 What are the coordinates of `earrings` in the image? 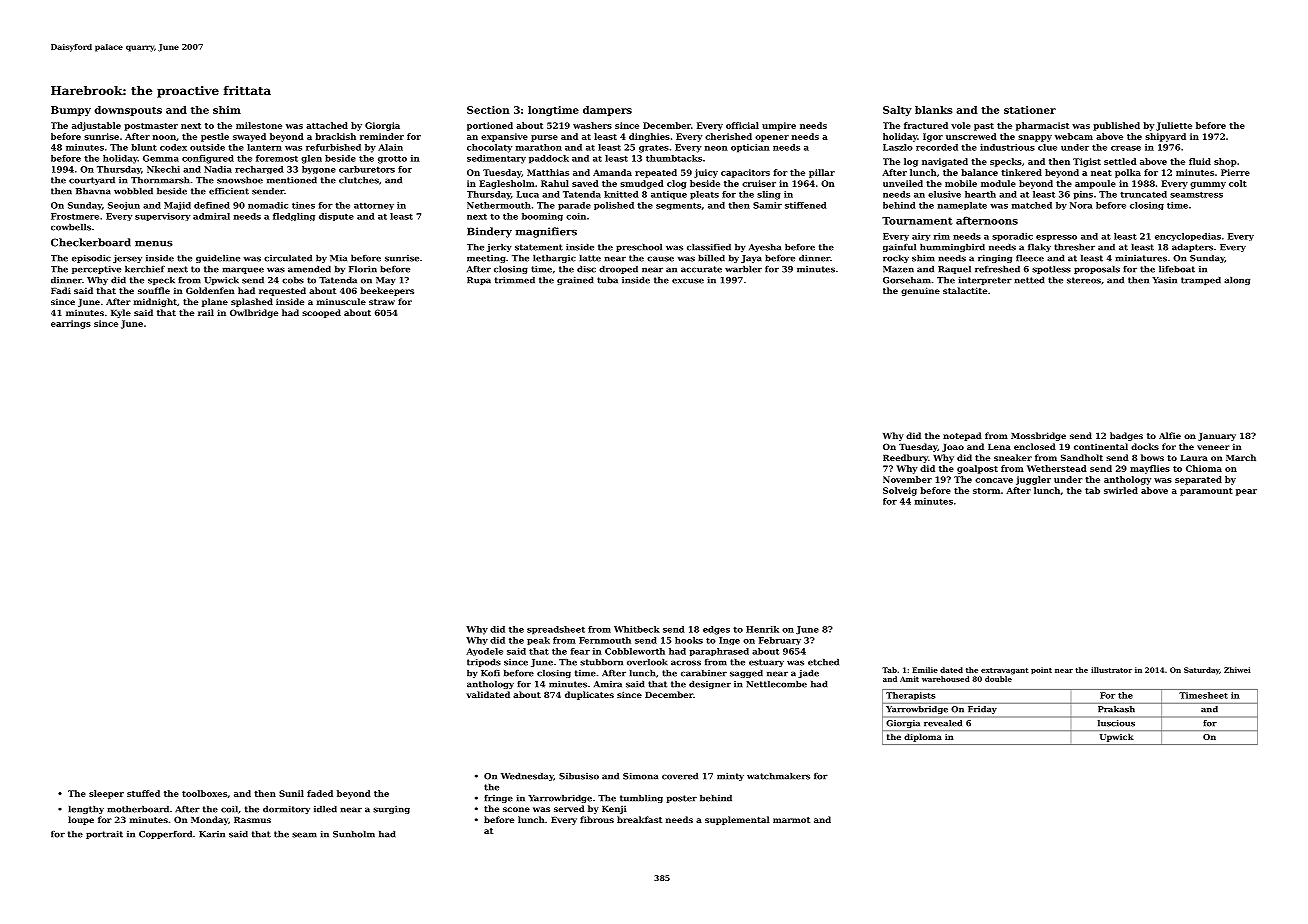 It's located at (71, 324).
